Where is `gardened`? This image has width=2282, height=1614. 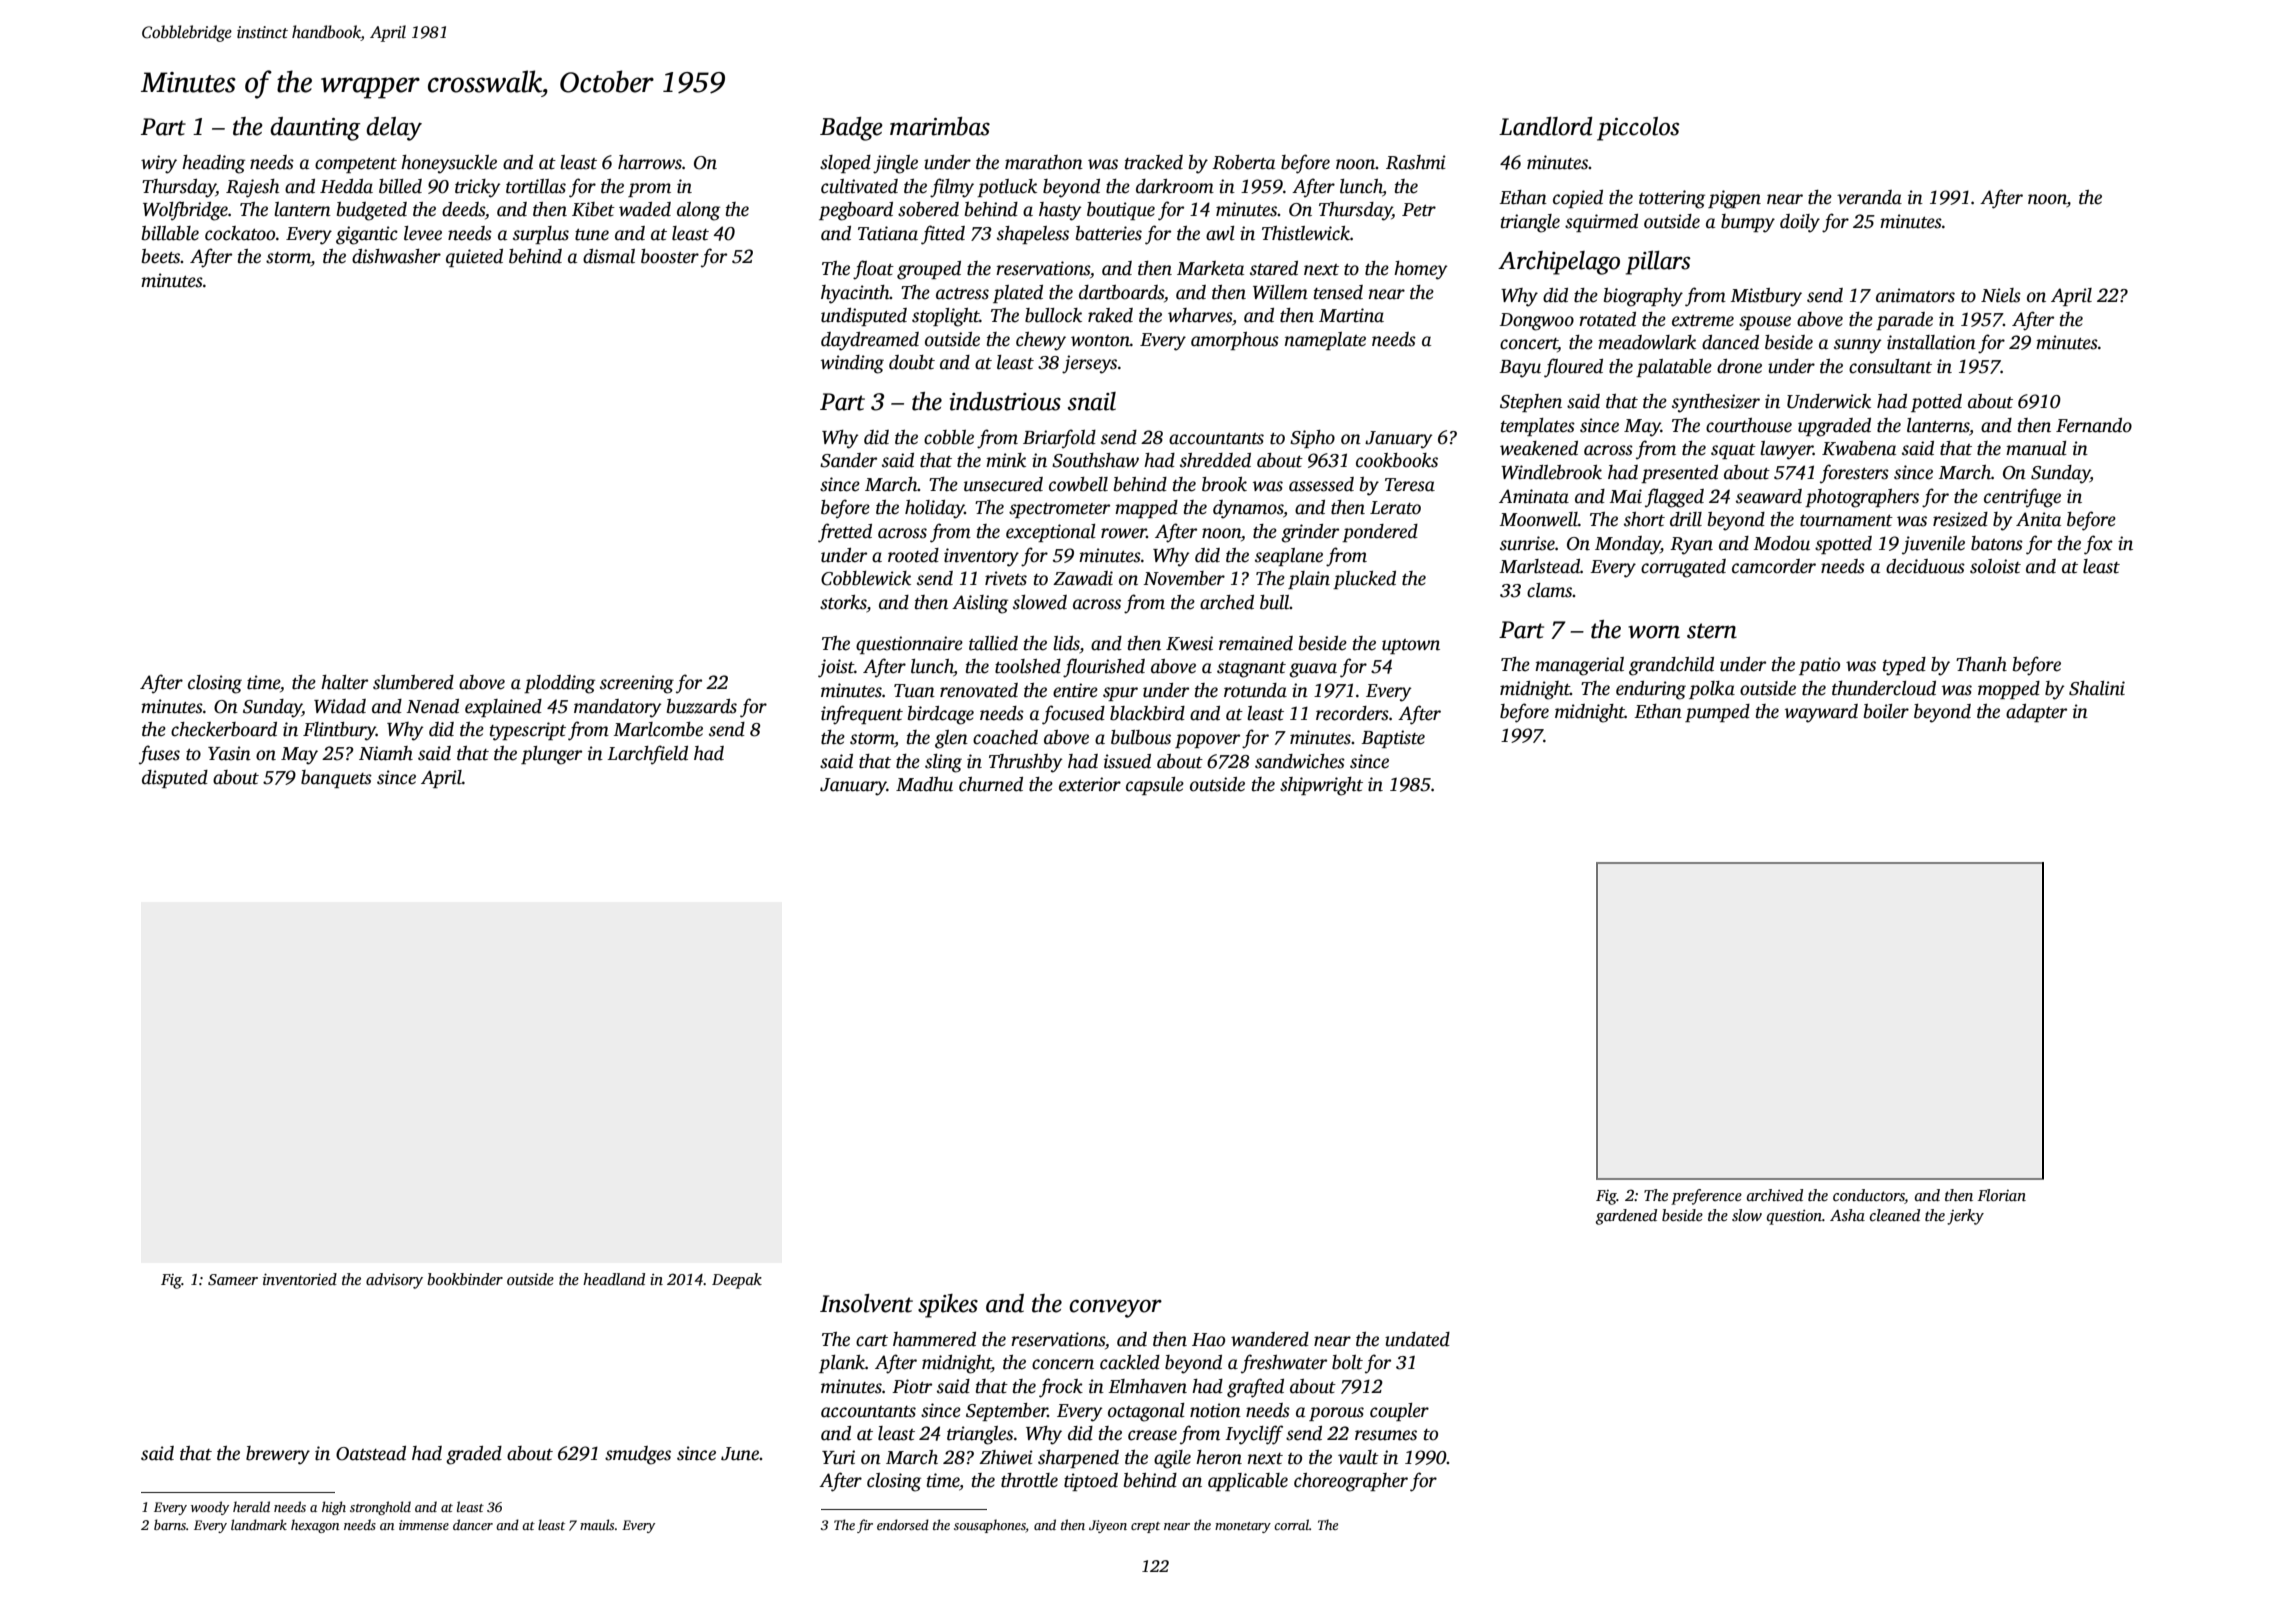
gardened is located at coordinates (1626, 1217).
